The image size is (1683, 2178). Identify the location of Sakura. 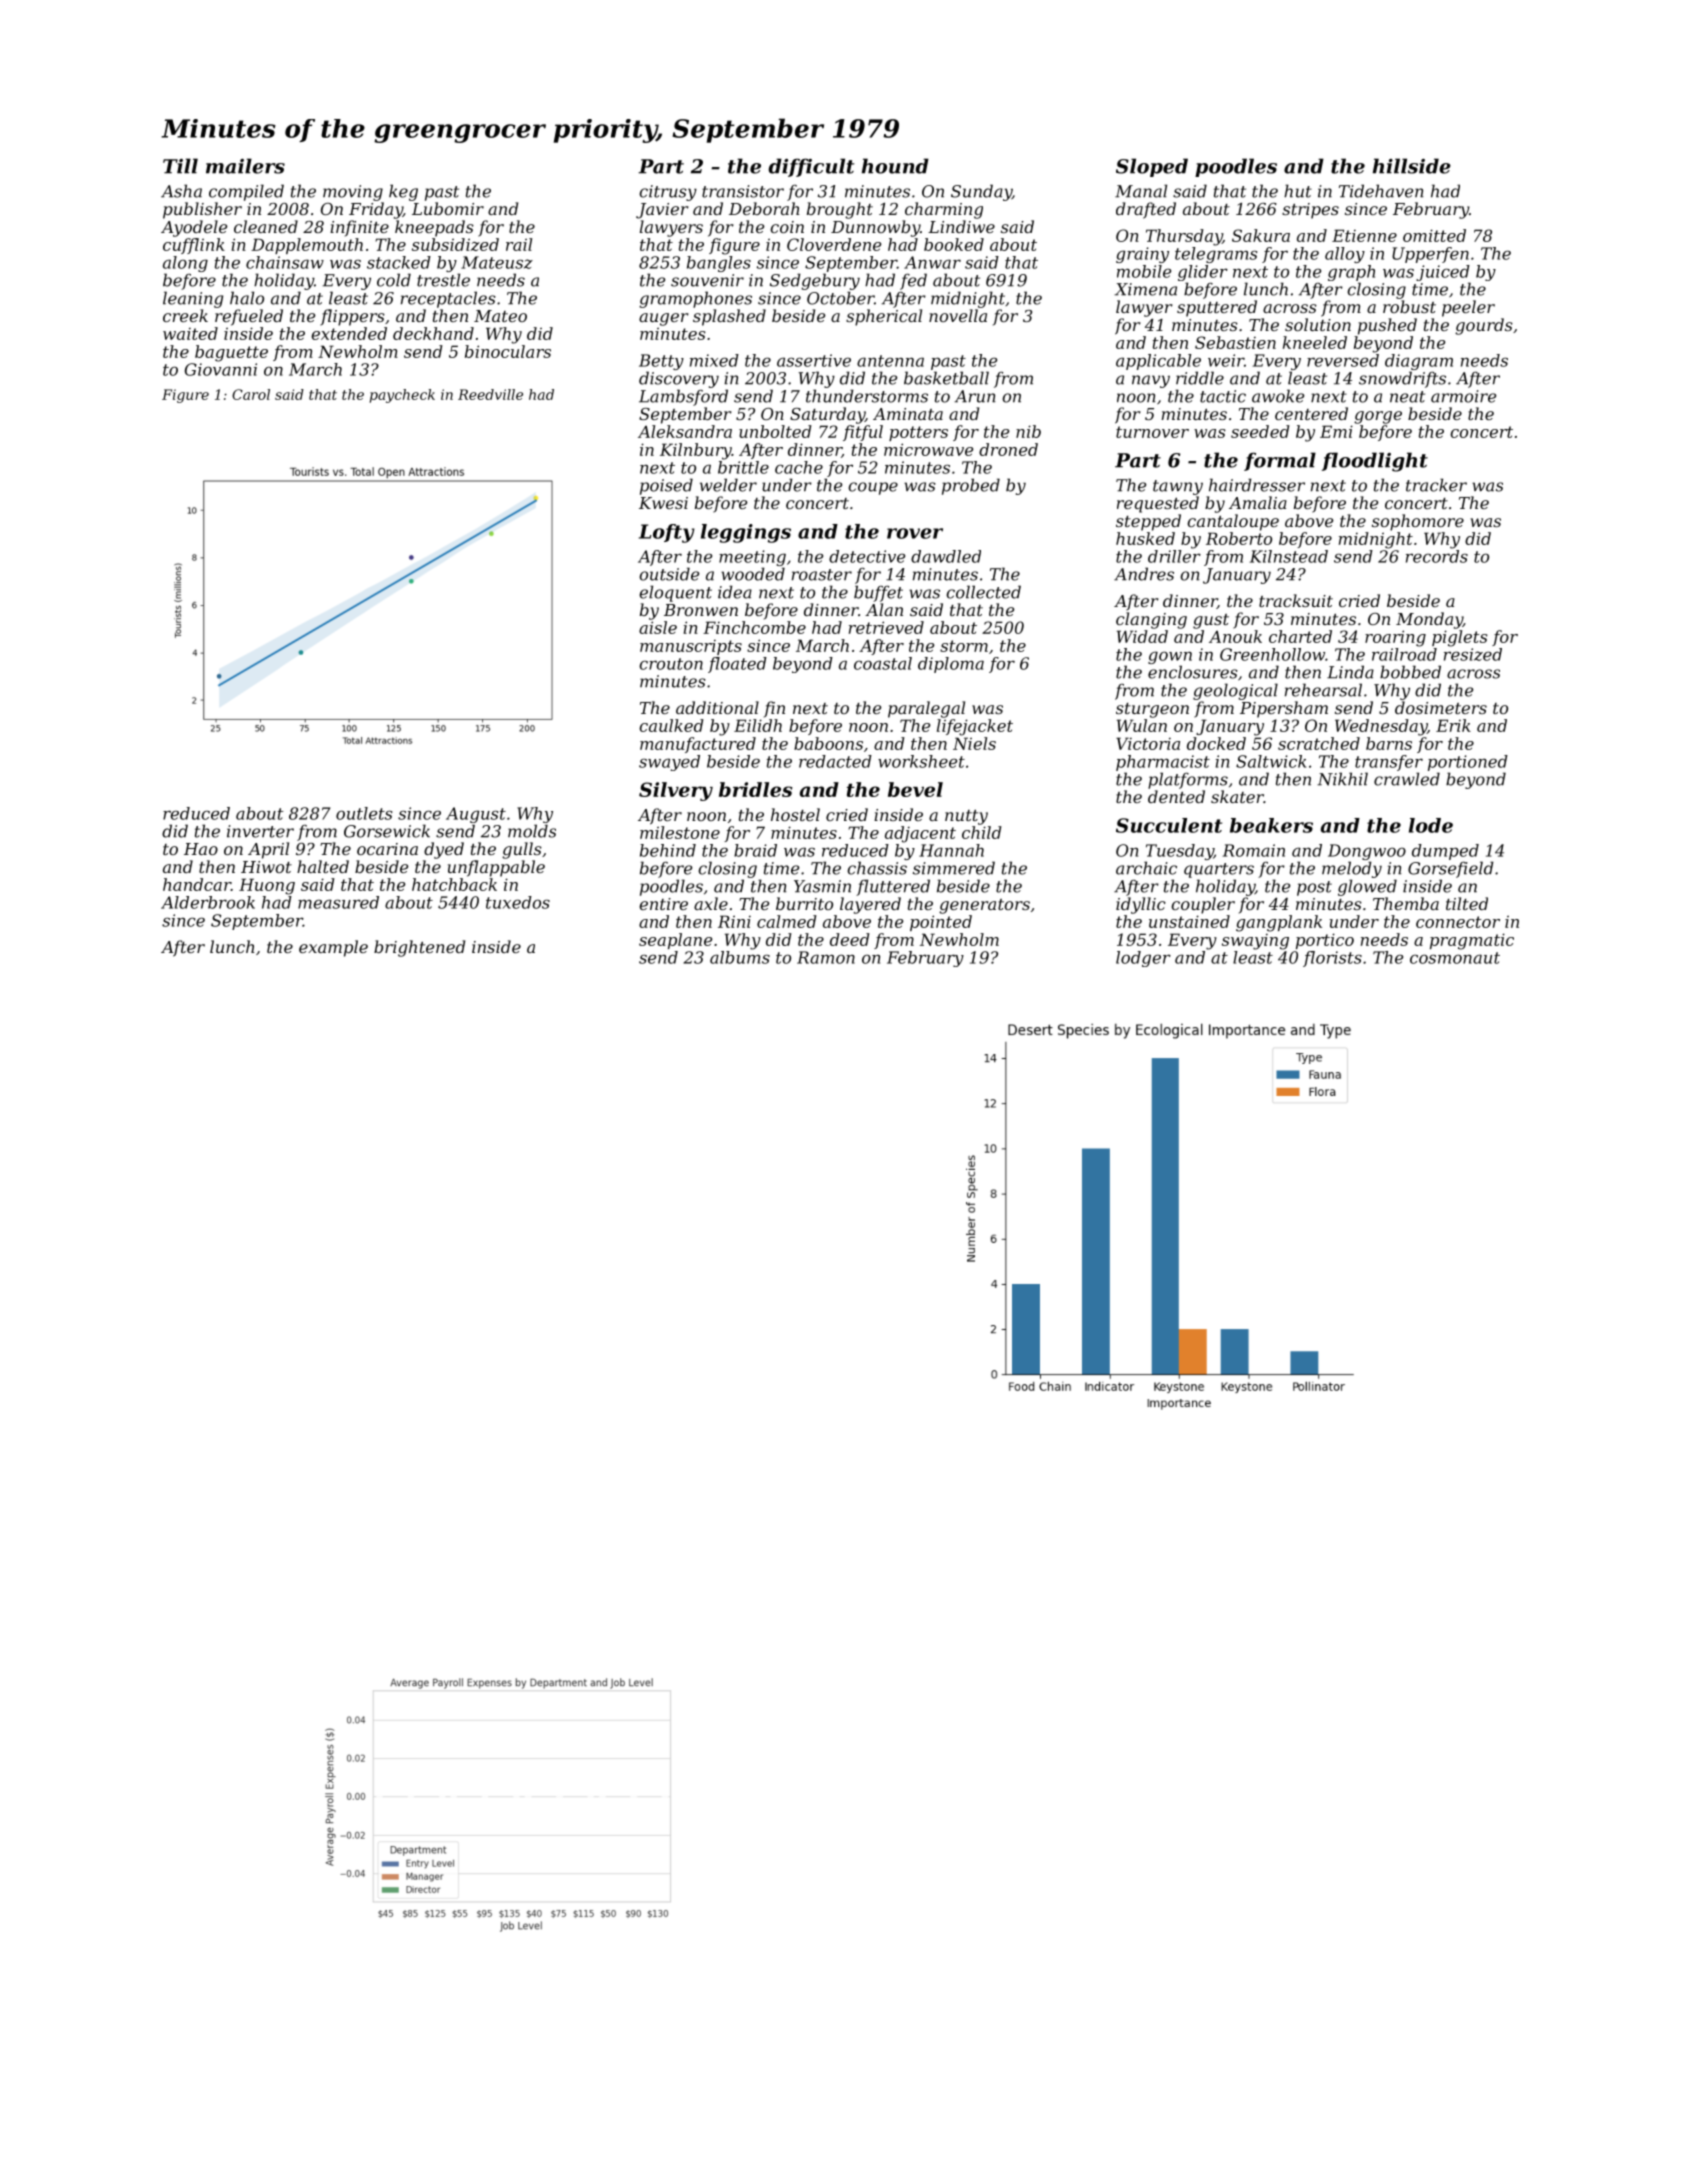
(1261, 235).
